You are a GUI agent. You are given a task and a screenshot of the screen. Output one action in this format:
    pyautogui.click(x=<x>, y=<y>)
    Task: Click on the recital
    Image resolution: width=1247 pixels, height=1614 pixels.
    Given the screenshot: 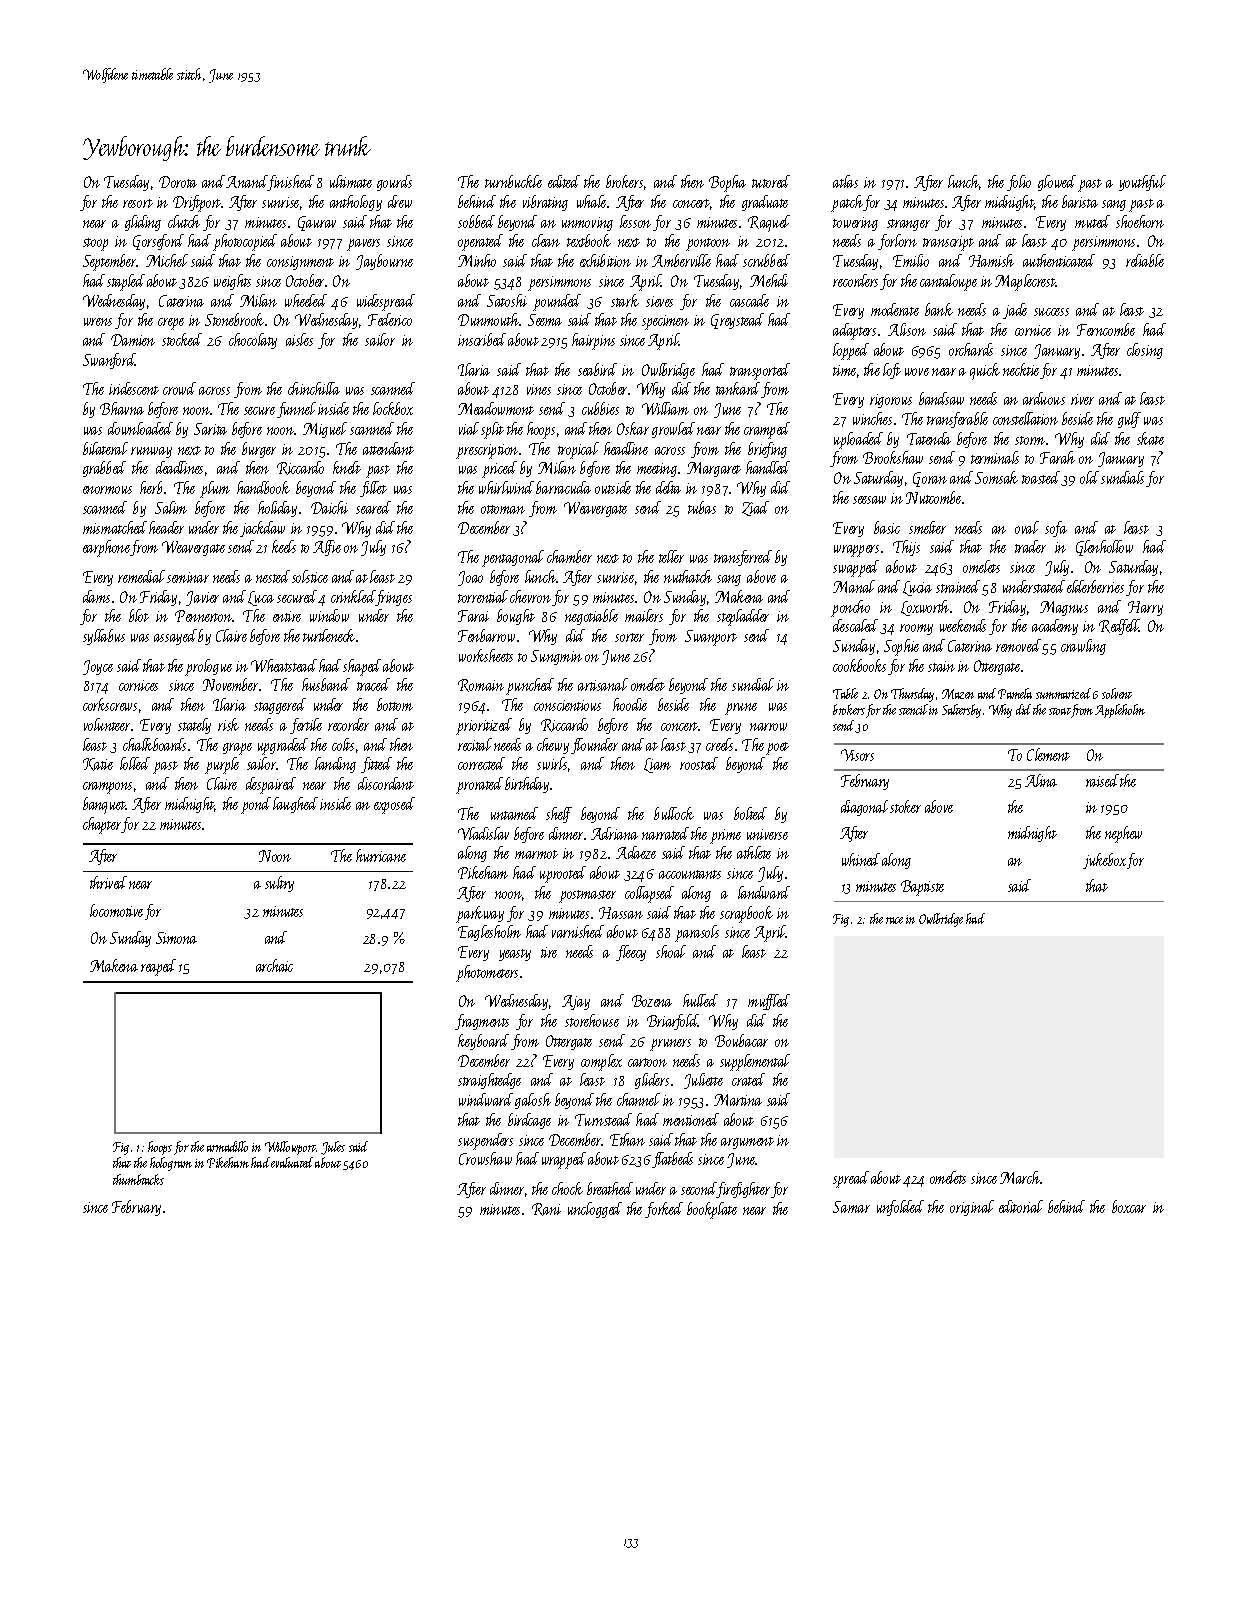 What is the action you would take?
    pyautogui.click(x=475, y=744)
